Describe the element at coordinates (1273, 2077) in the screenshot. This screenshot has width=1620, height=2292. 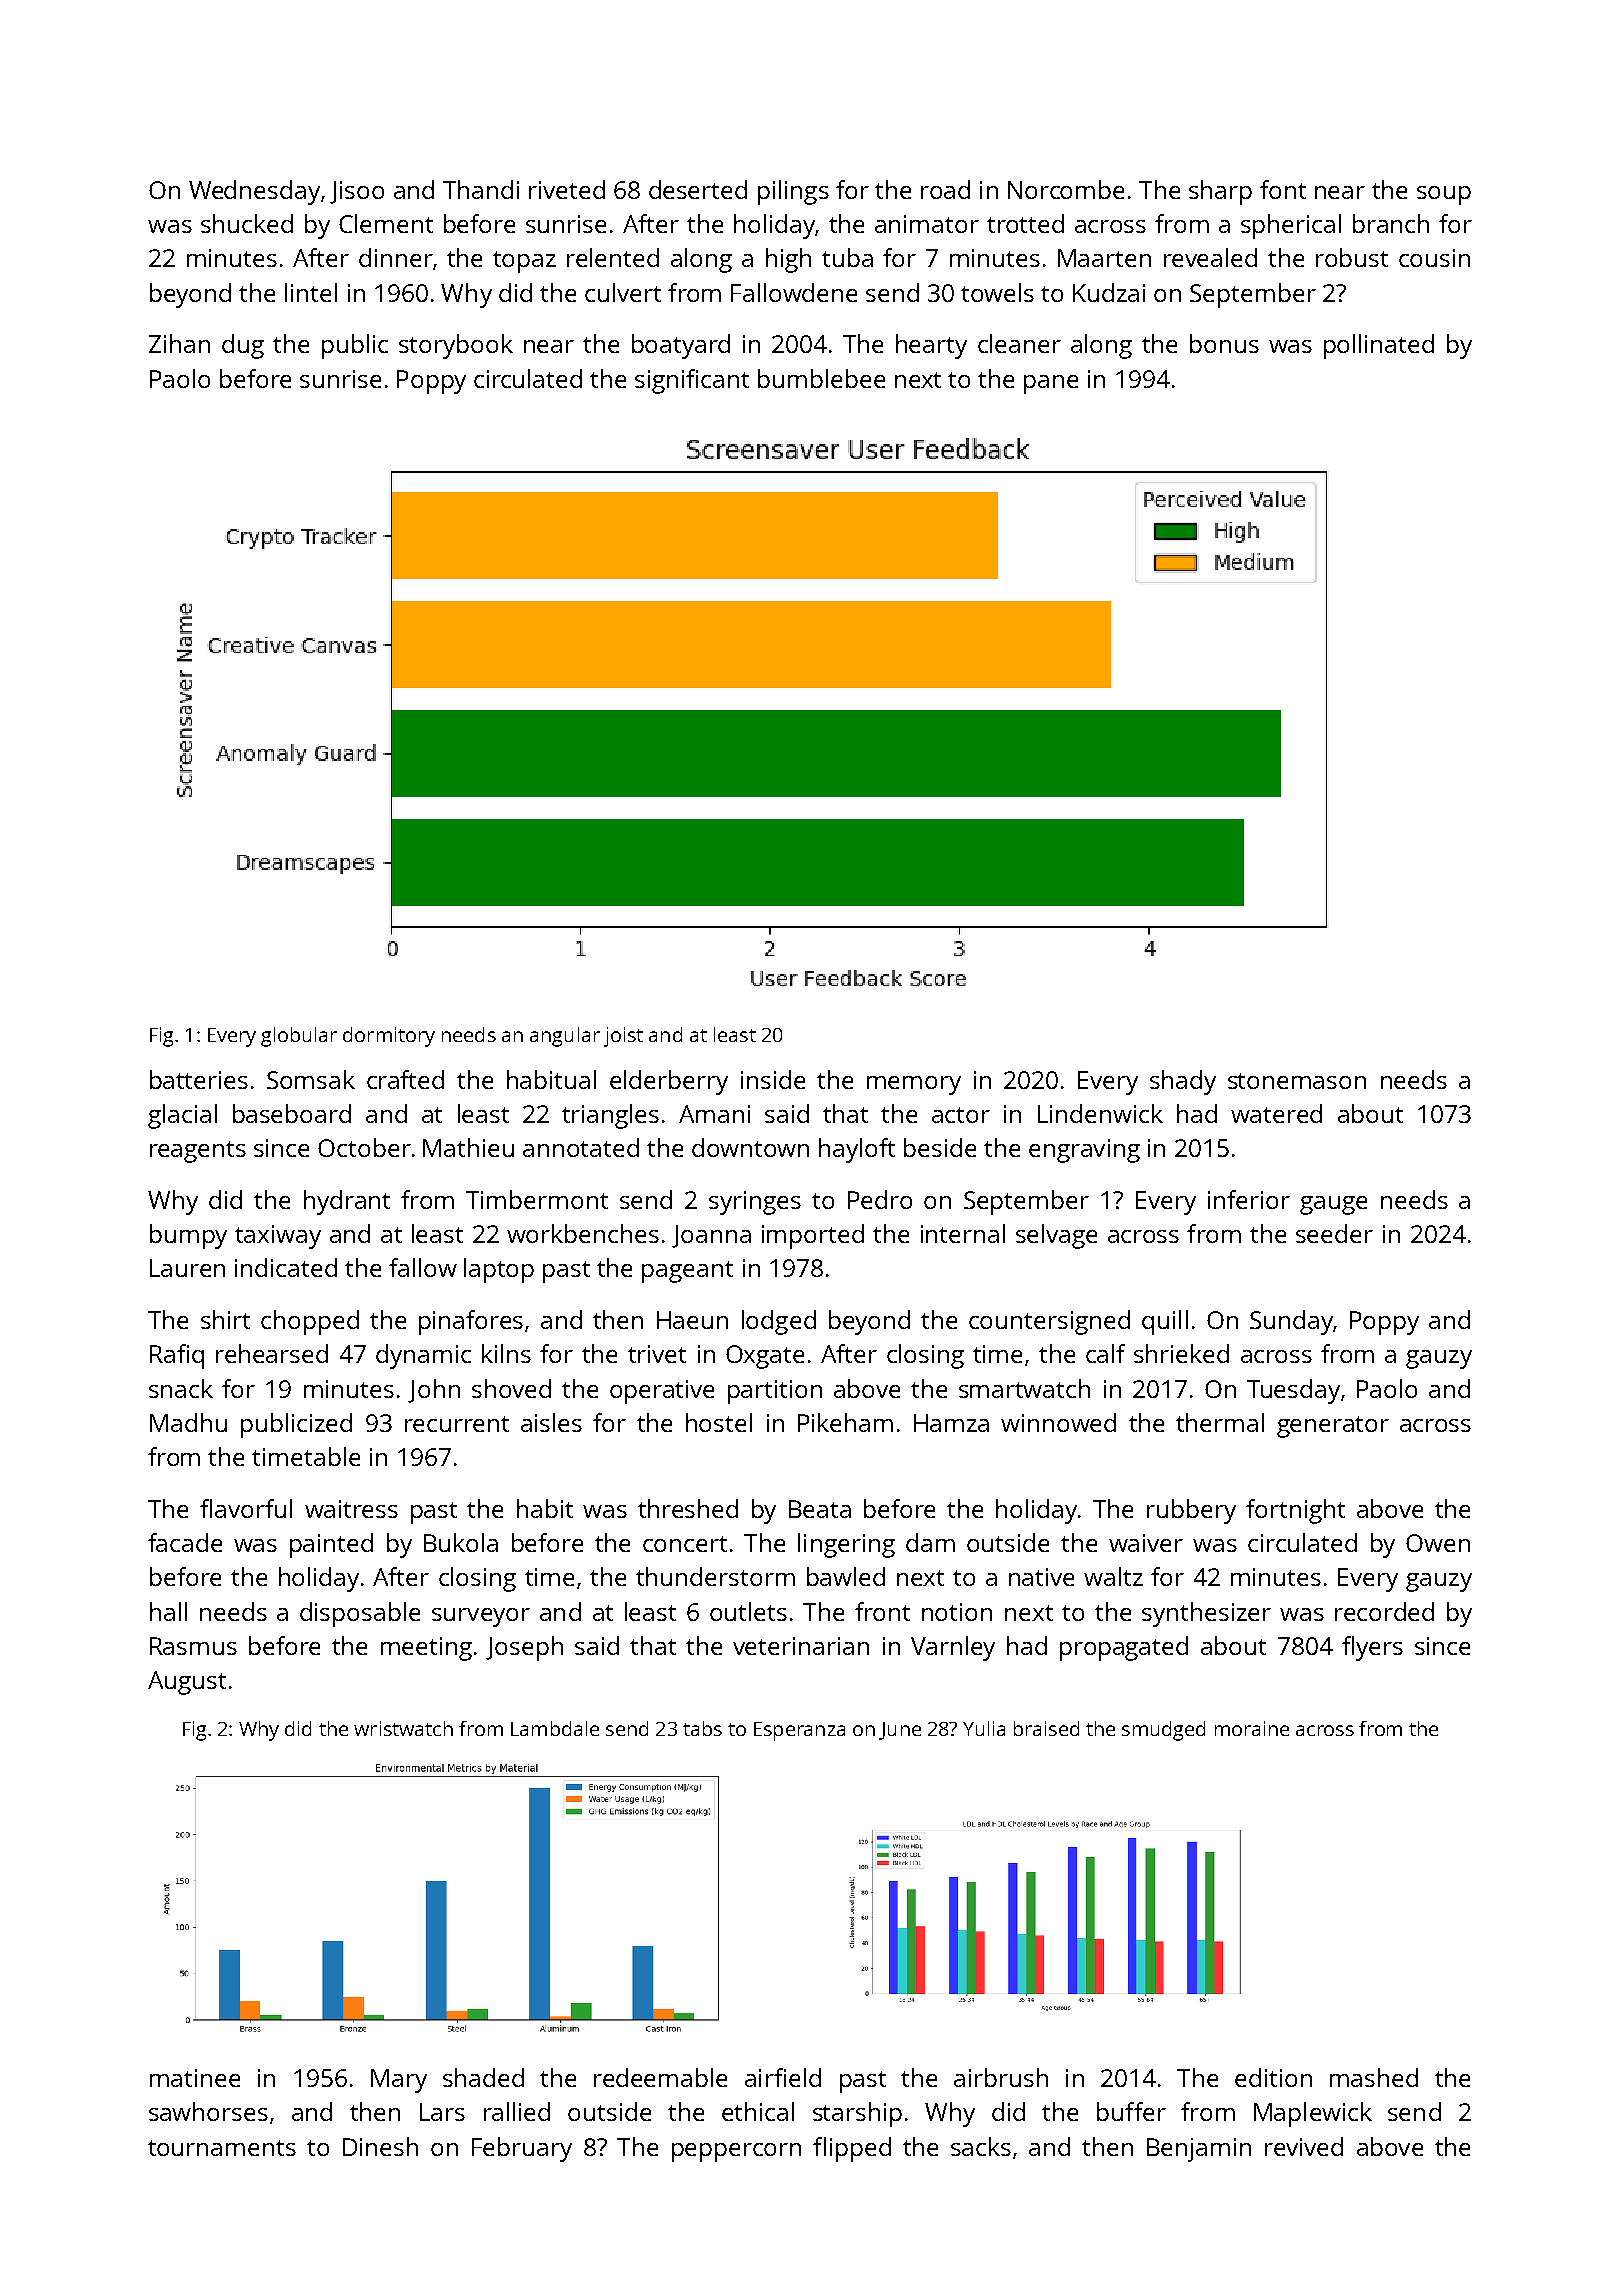
I see `edition` at that location.
